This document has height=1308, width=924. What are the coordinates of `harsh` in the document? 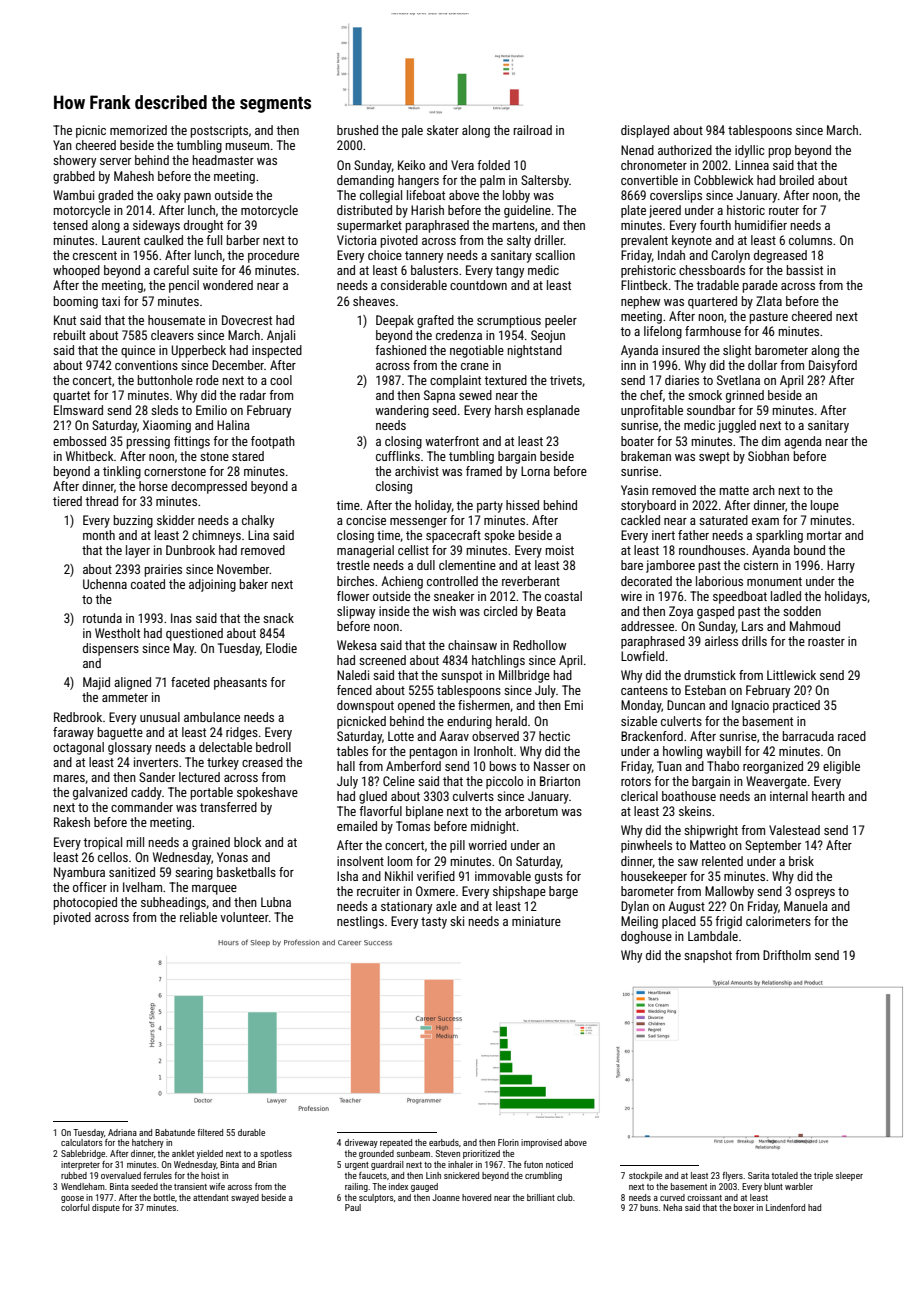 It's located at (509, 410).
